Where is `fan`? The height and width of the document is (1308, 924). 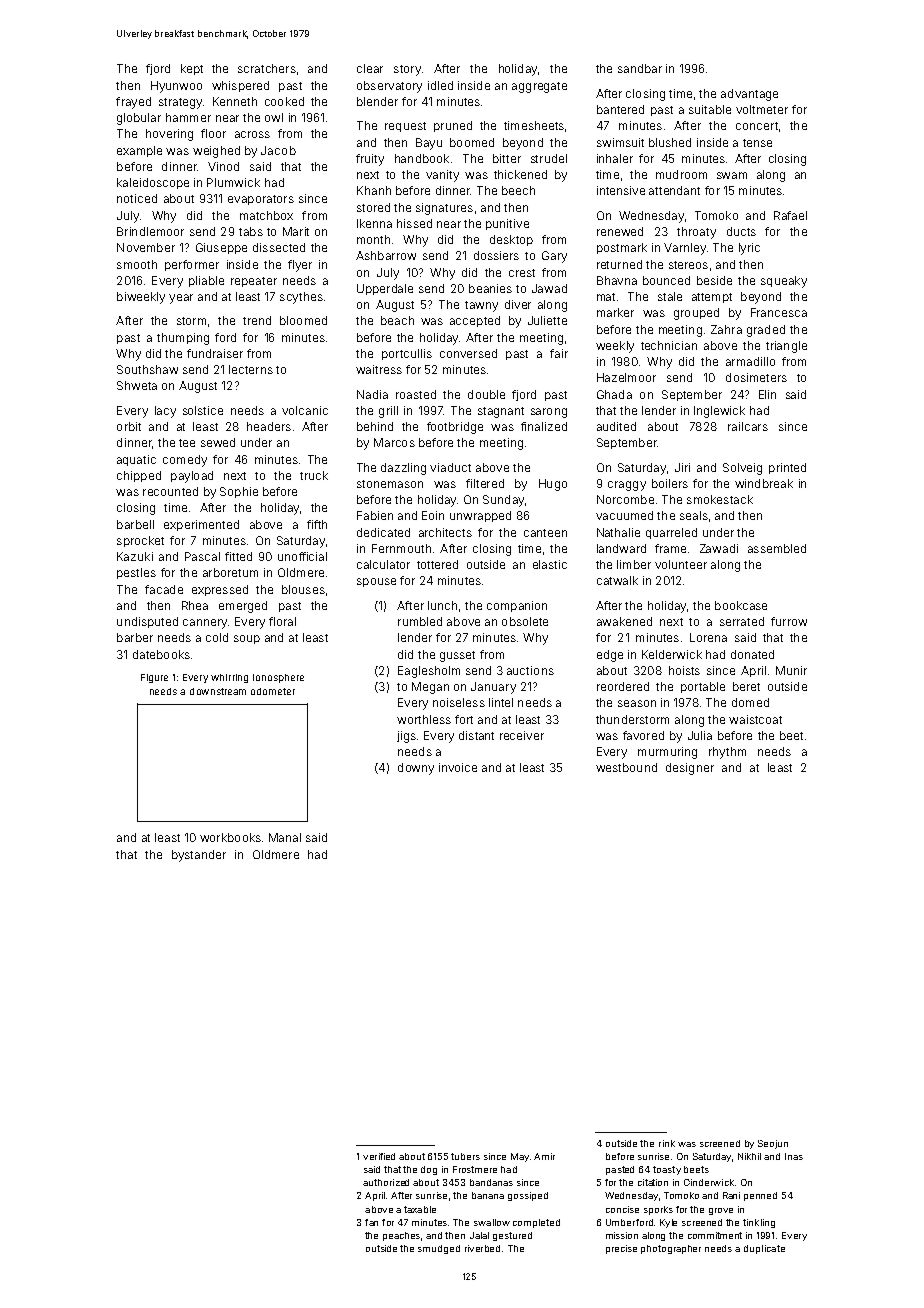
fan is located at coordinates (371, 1222).
